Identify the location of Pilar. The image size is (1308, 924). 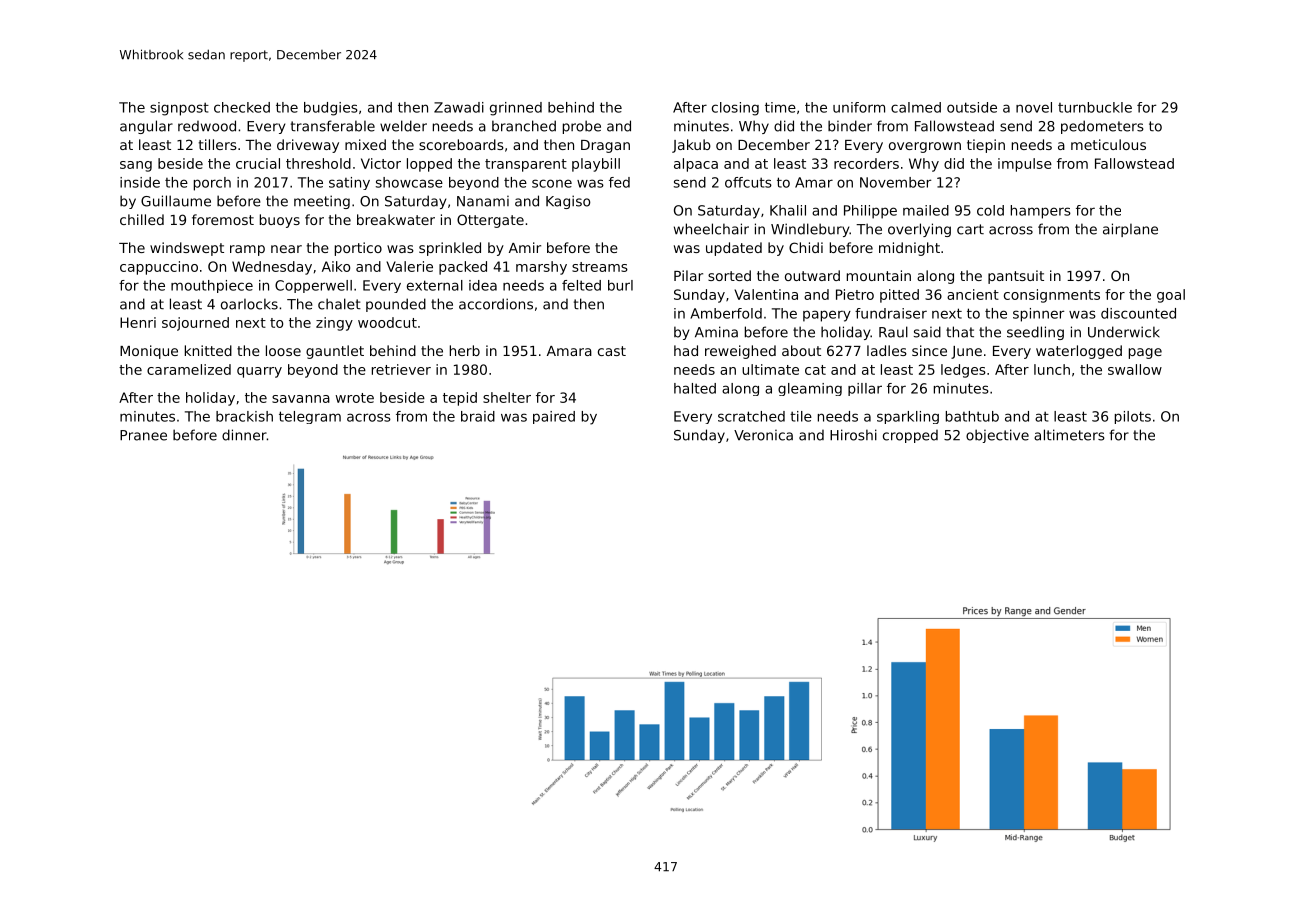
(688, 275).
